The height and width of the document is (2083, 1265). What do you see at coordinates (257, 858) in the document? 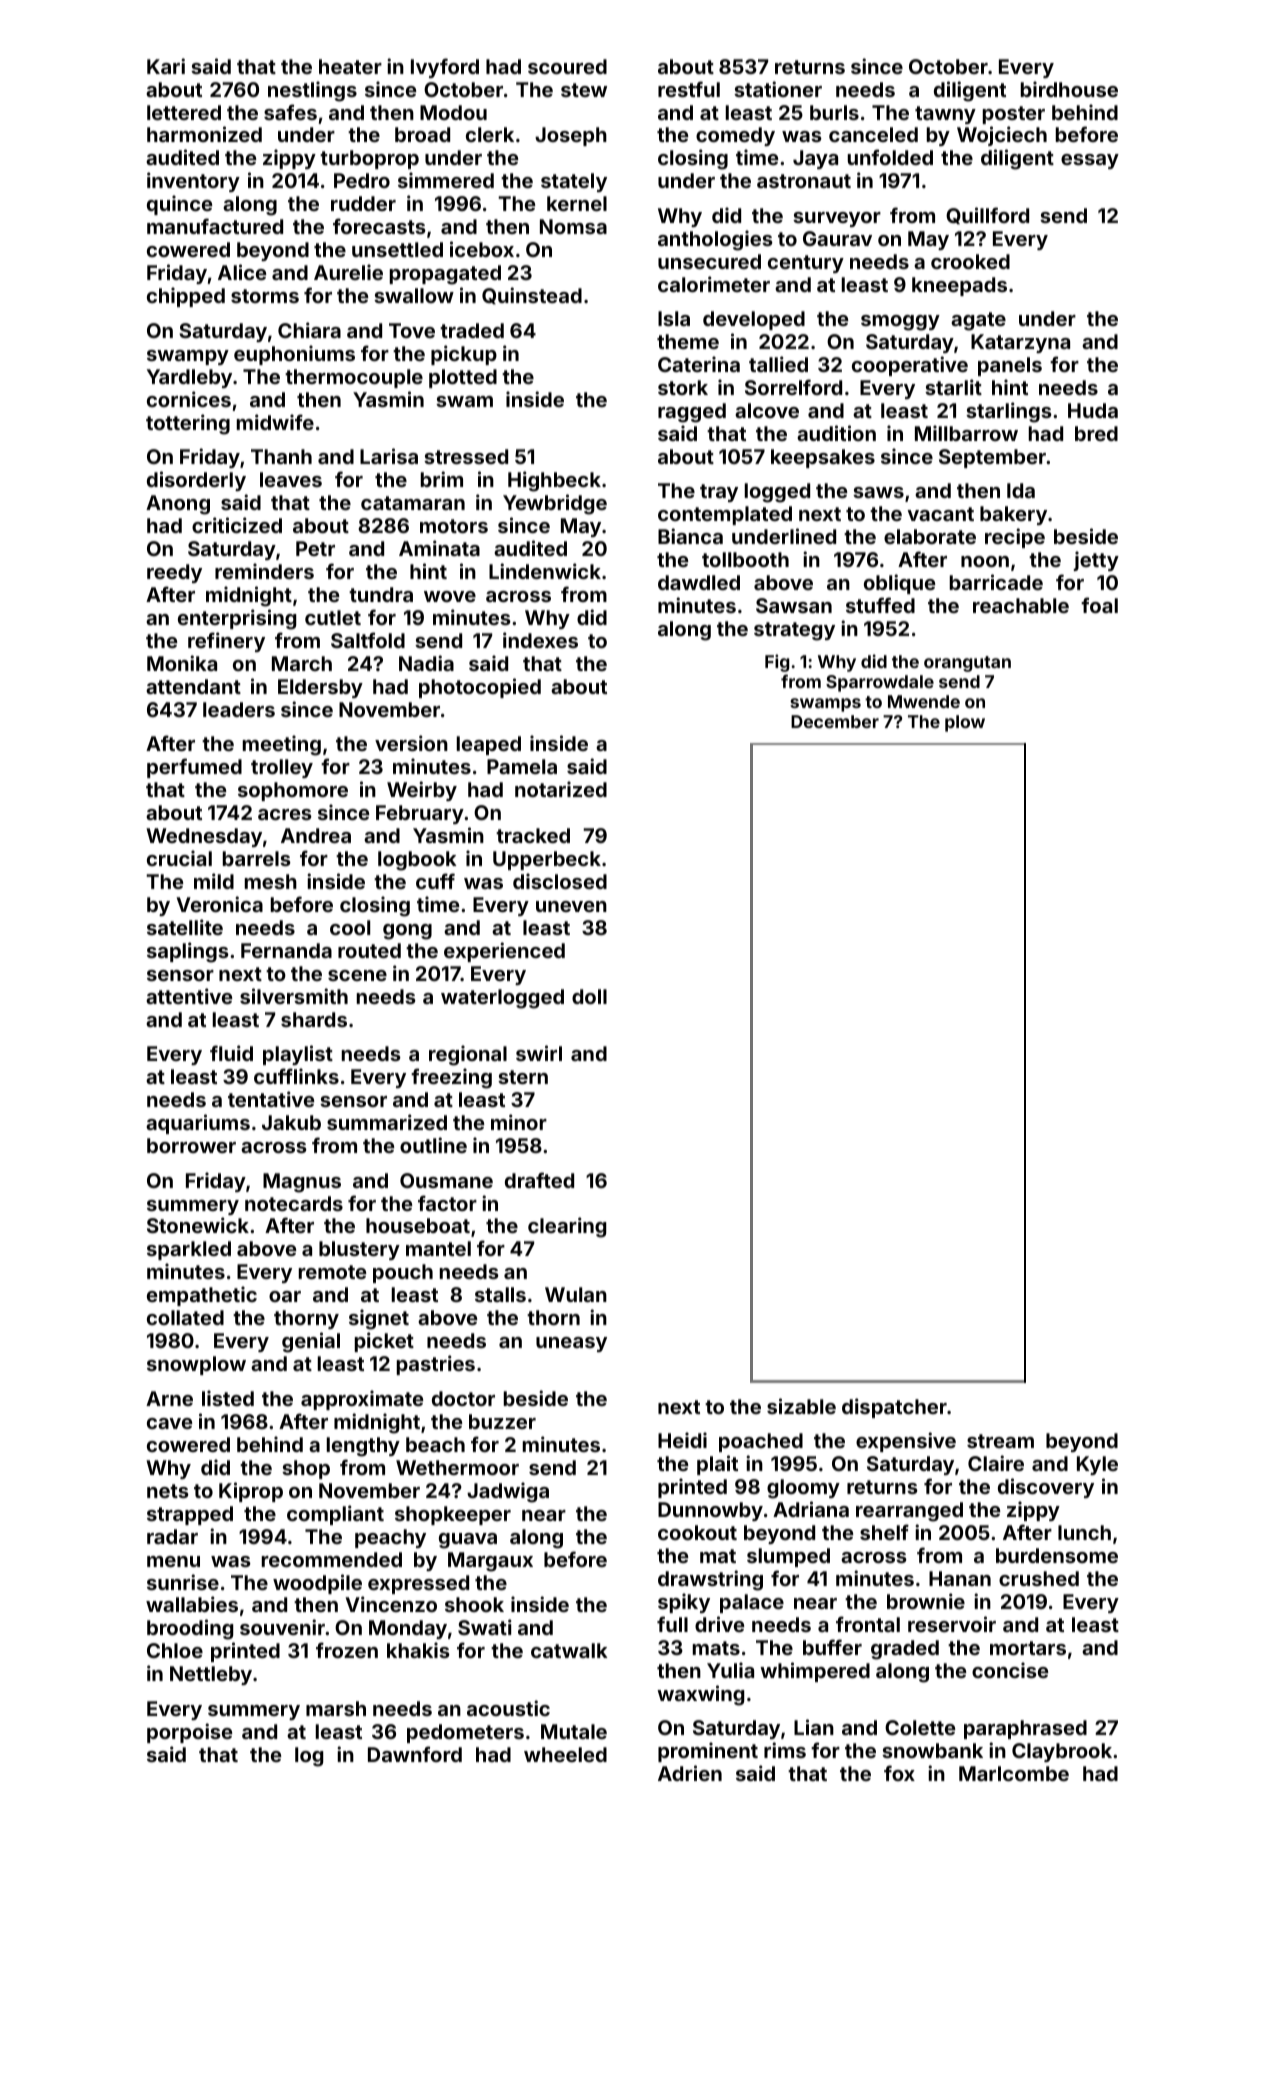
I see `barrels` at bounding box center [257, 858].
